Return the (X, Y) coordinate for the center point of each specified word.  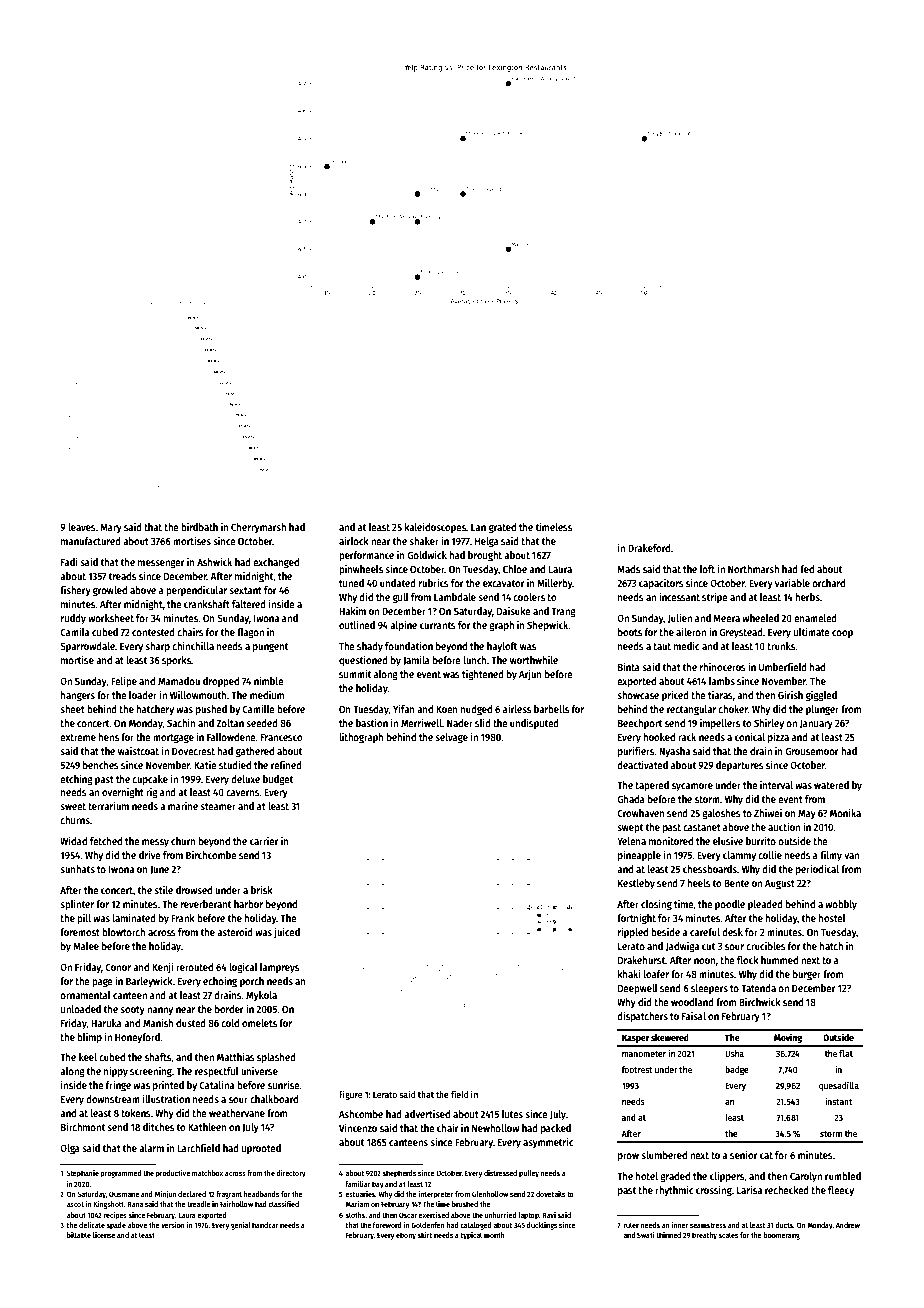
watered (831, 785)
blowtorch (123, 932)
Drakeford (649, 548)
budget (278, 780)
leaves (82, 527)
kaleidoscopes (435, 527)
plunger (822, 710)
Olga (70, 1149)
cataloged (475, 1226)
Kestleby (636, 884)
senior (744, 1154)
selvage (451, 738)
